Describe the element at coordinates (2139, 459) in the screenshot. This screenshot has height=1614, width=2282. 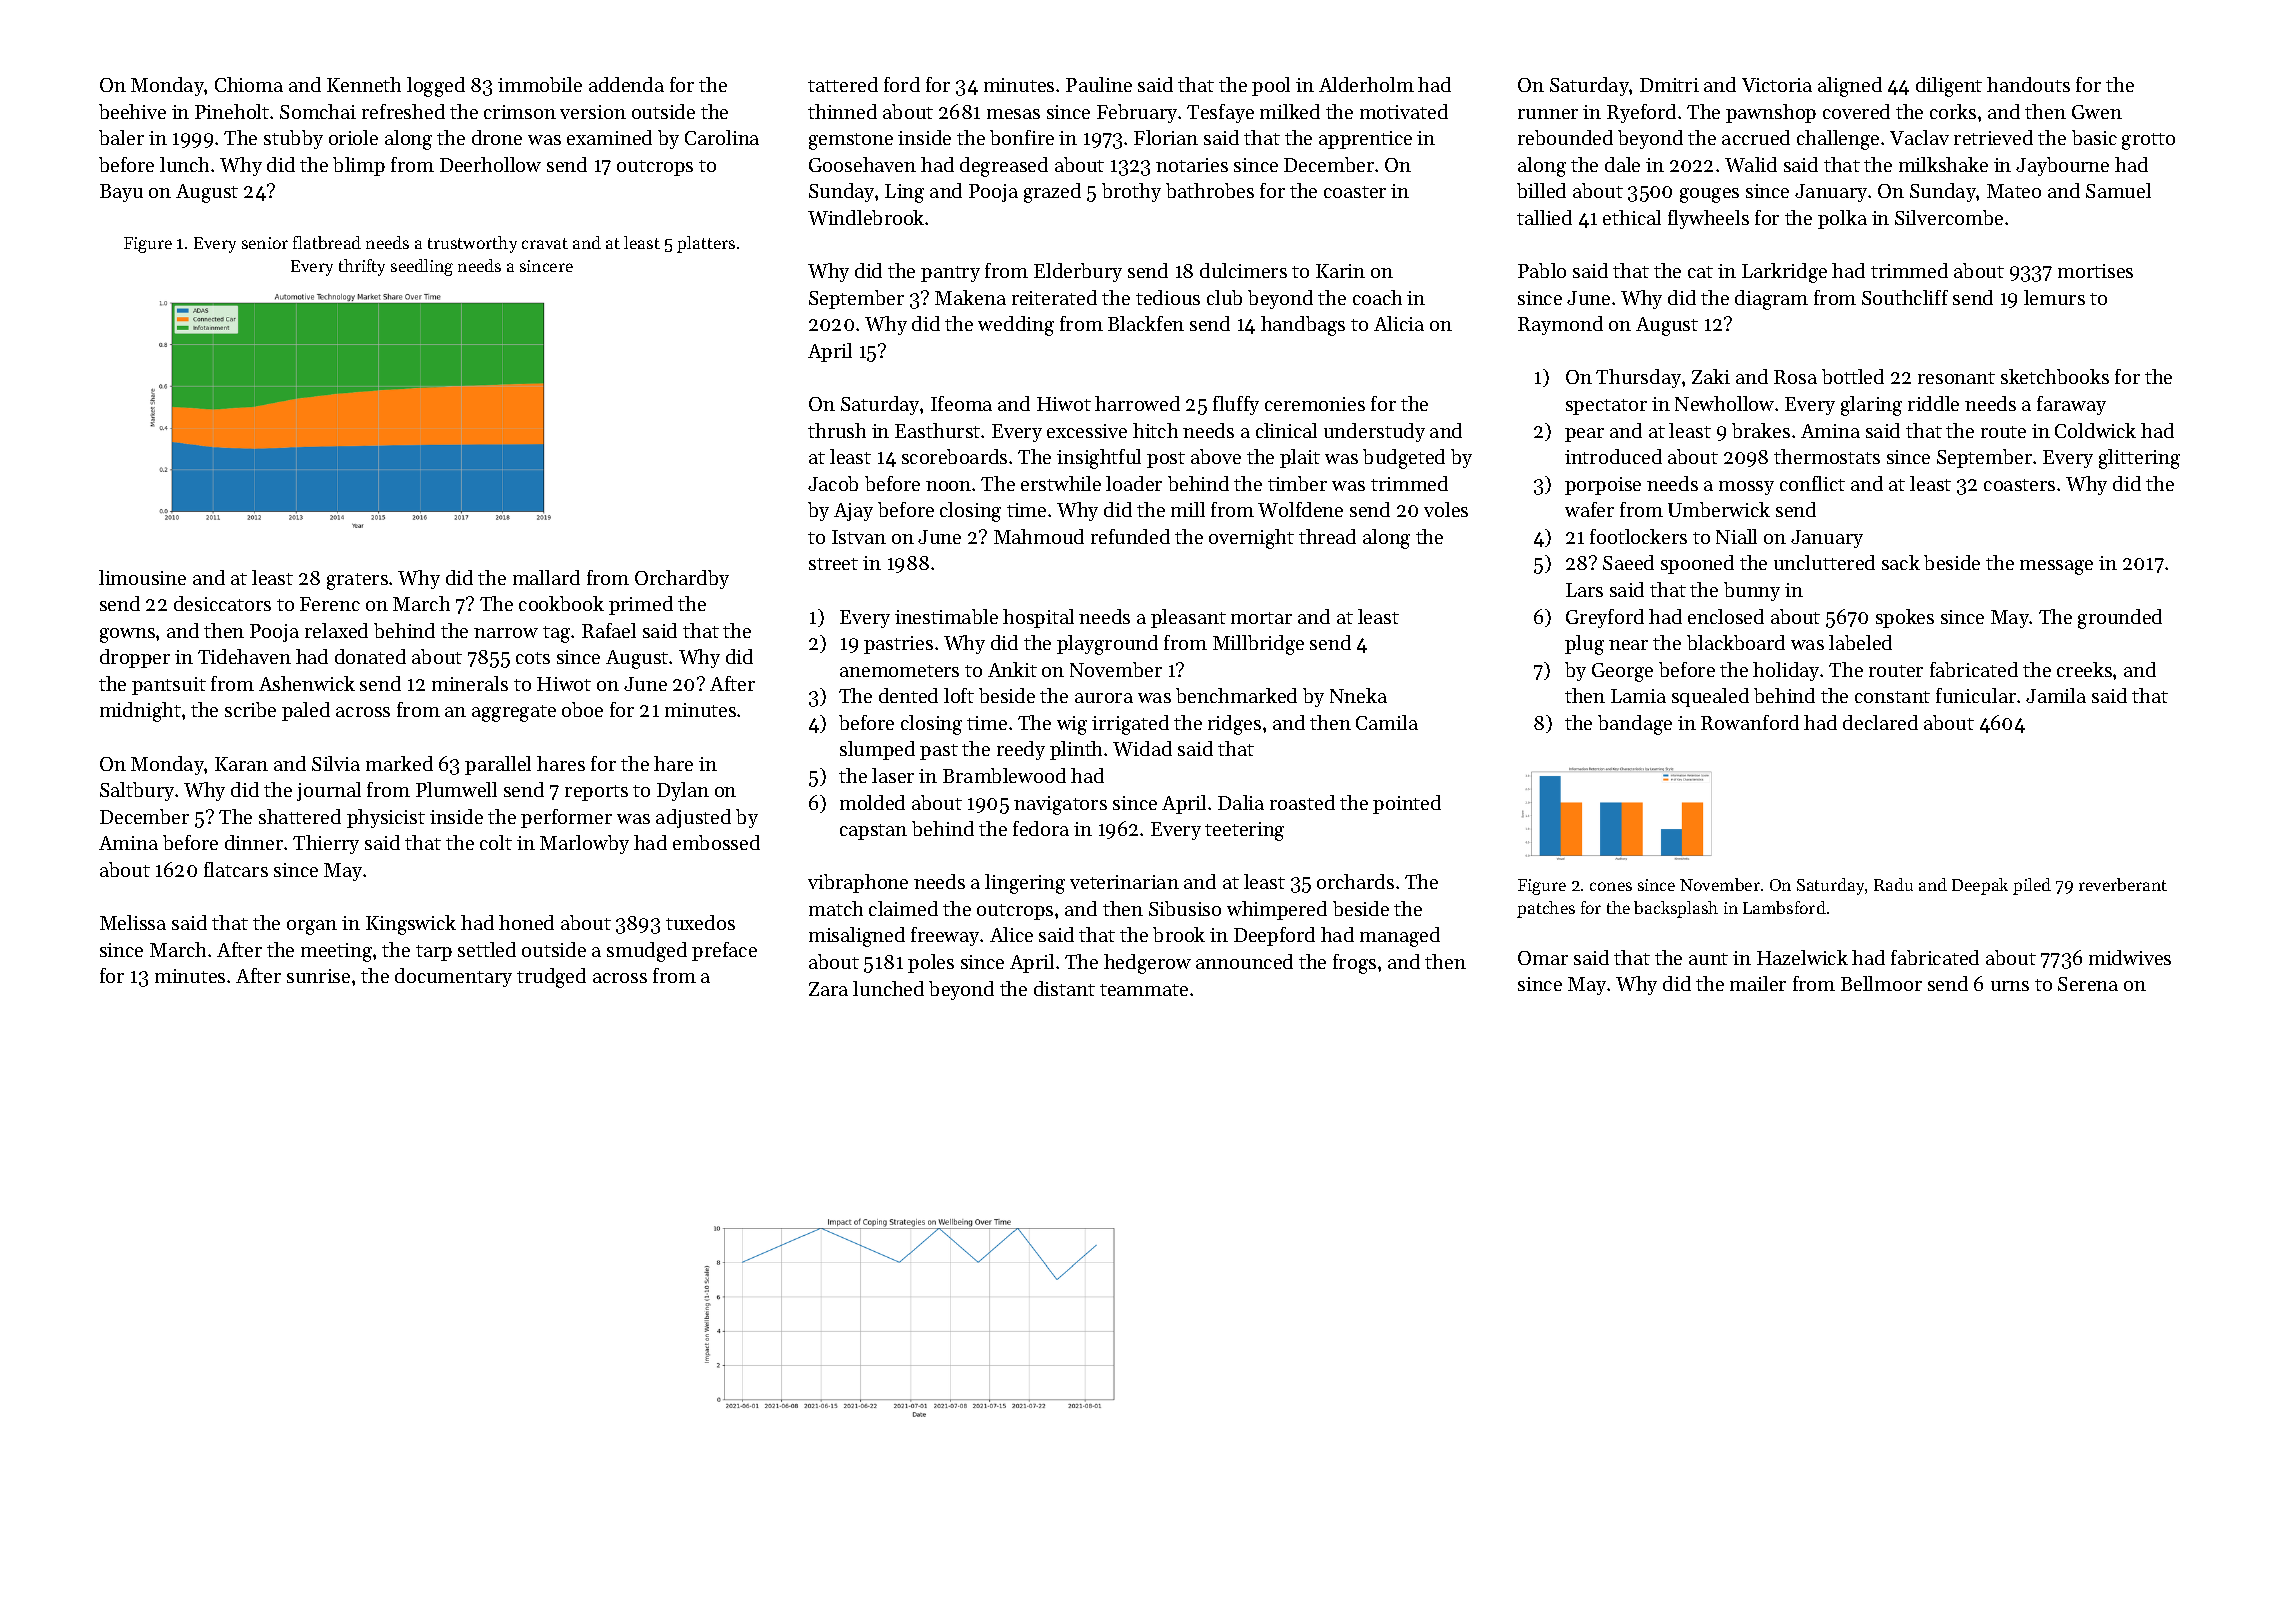
I see `glittering` at that location.
